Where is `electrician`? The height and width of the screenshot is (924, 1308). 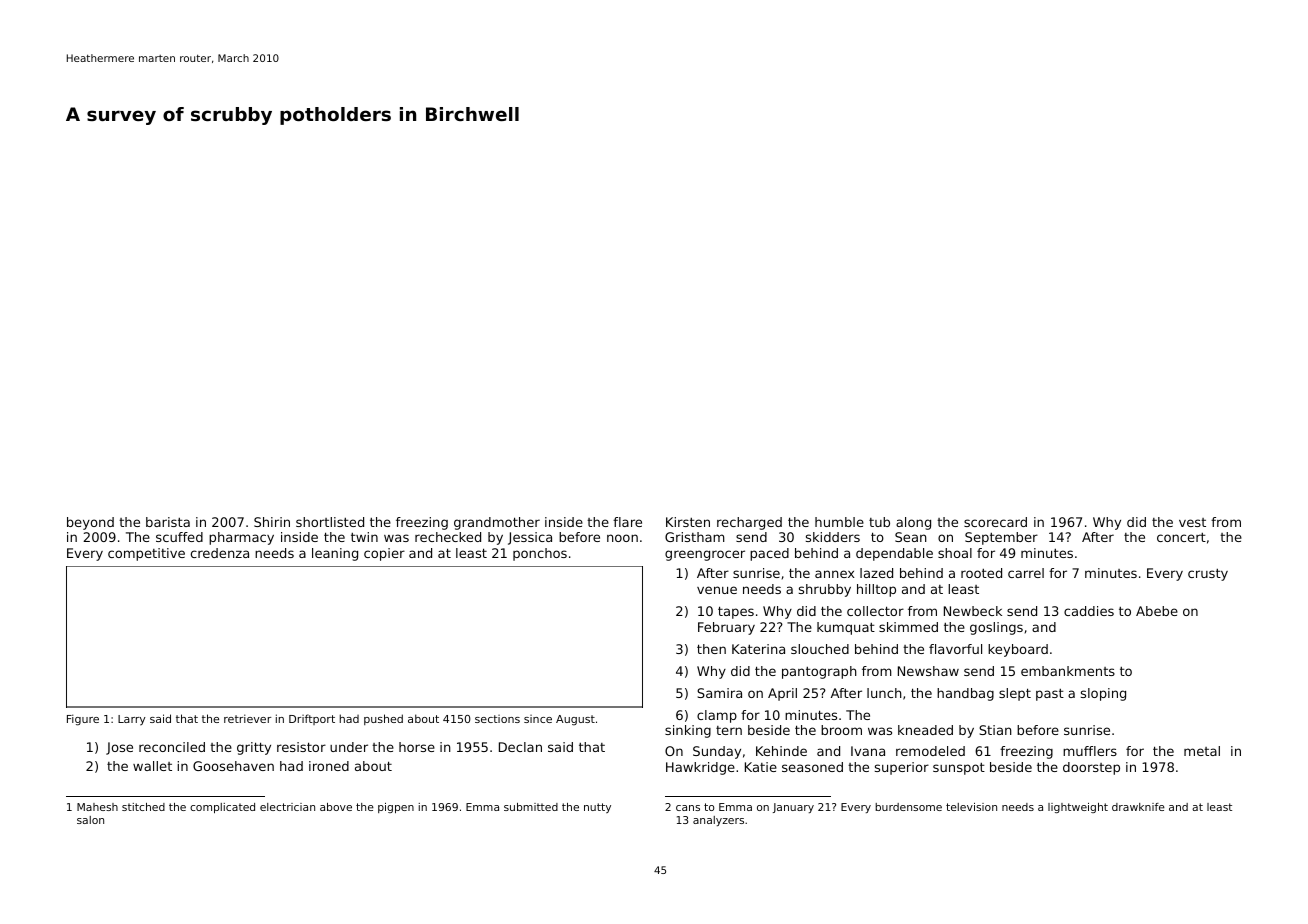
electrician is located at coordinates (287, 807).
